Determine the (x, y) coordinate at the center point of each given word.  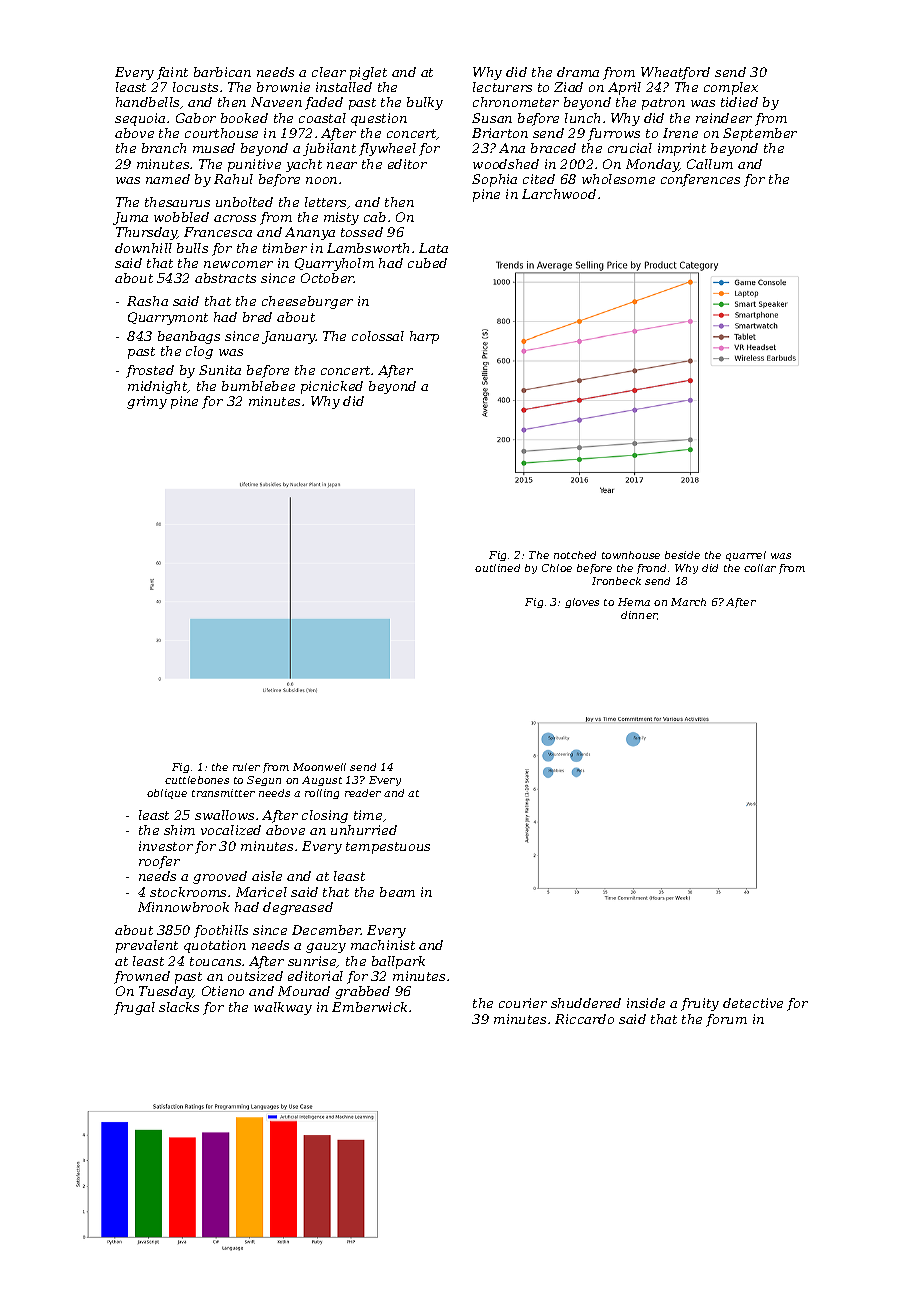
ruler (246, 767)
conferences (700, 180)
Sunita (220, 370)
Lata (433, 248)
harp (424, 337)
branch (164, 148)
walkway (283, 1008)
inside (646, 1003)
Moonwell (319, 767)
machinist (383, 945)
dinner (639, 615)
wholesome (618, 179)
